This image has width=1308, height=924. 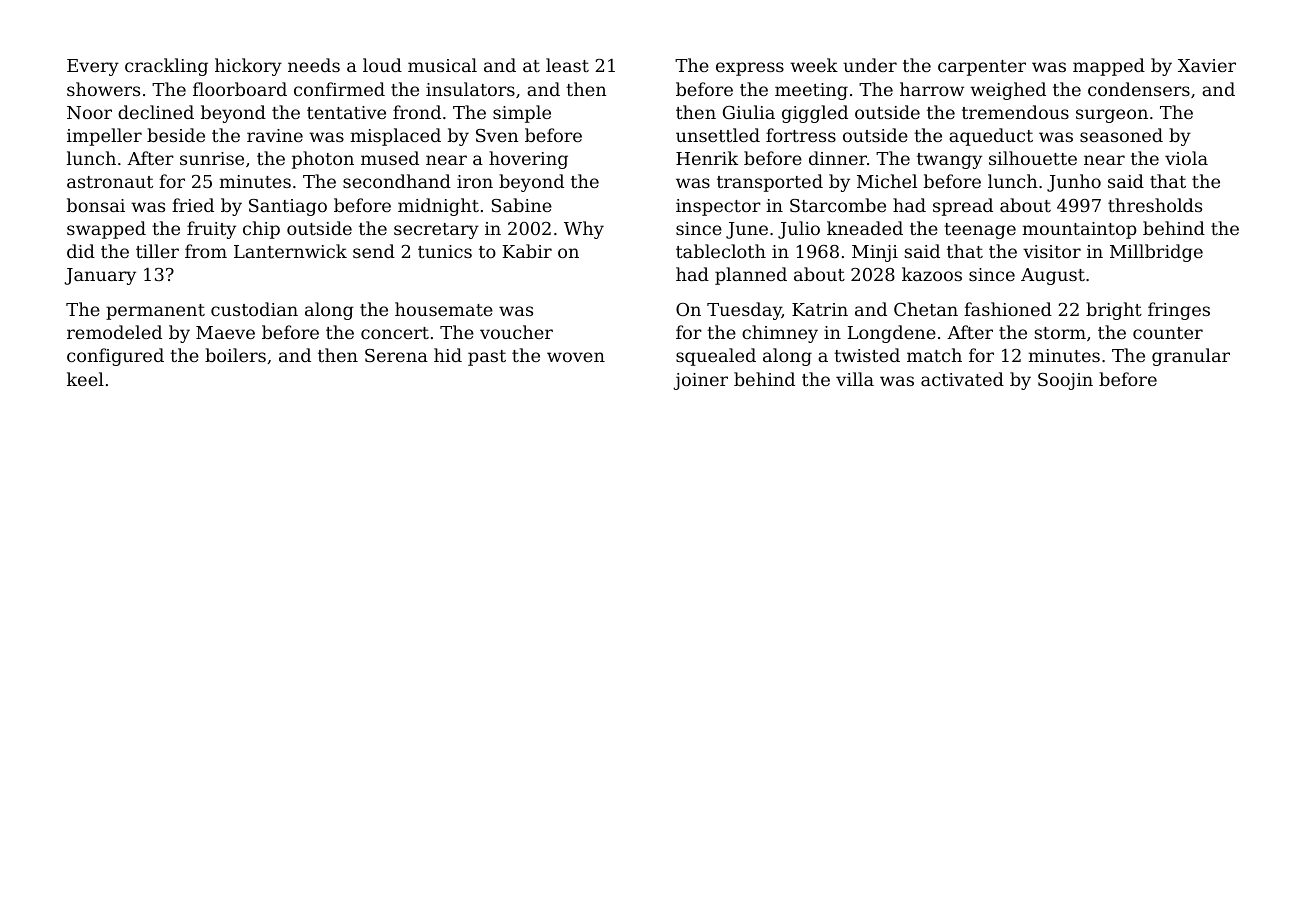 What do you see at coordinates (445, 251) in the image?
I see `tunics` at bounding box center [445, 251].
